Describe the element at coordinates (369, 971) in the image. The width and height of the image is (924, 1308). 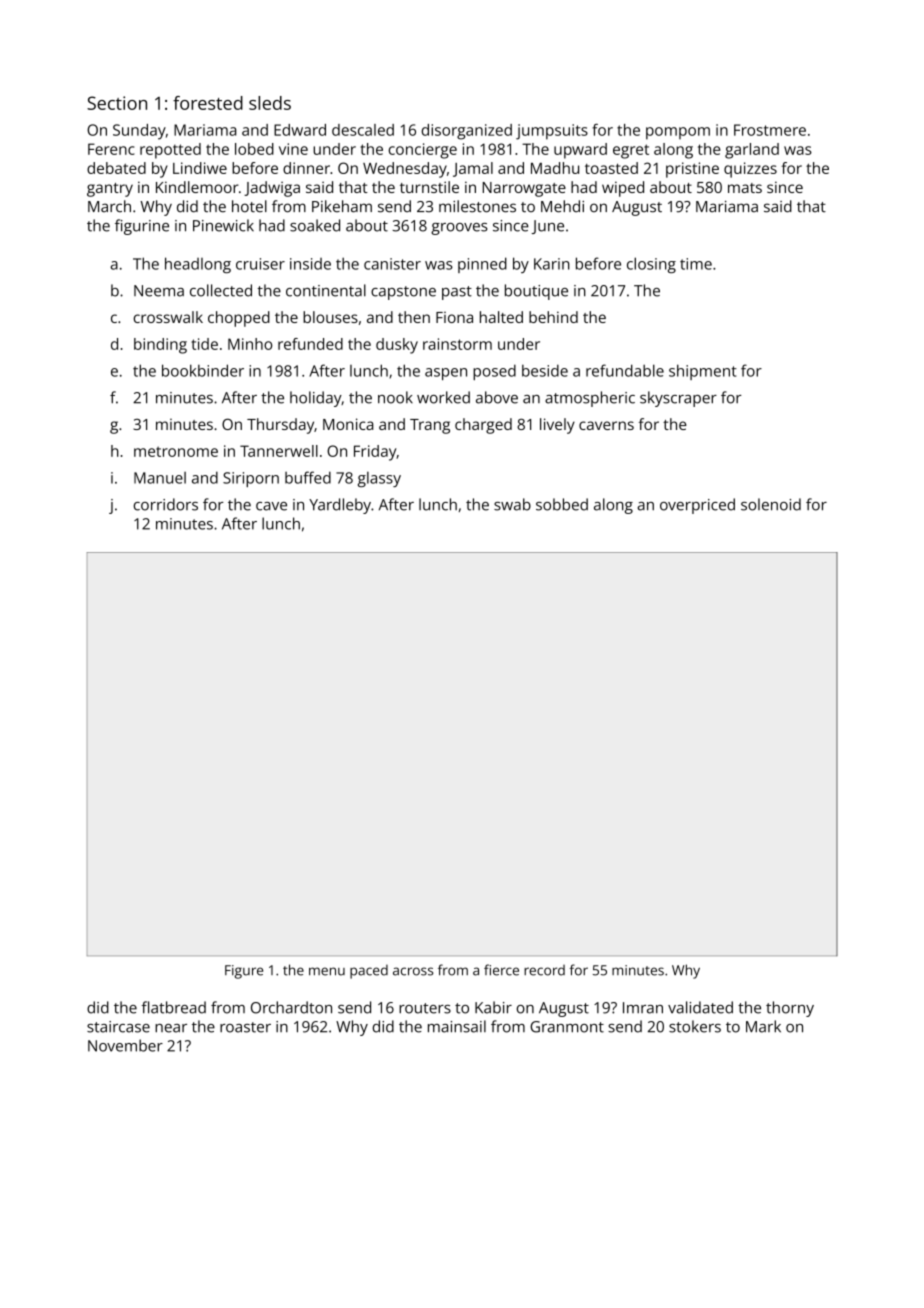
I see `paced` at that location.
